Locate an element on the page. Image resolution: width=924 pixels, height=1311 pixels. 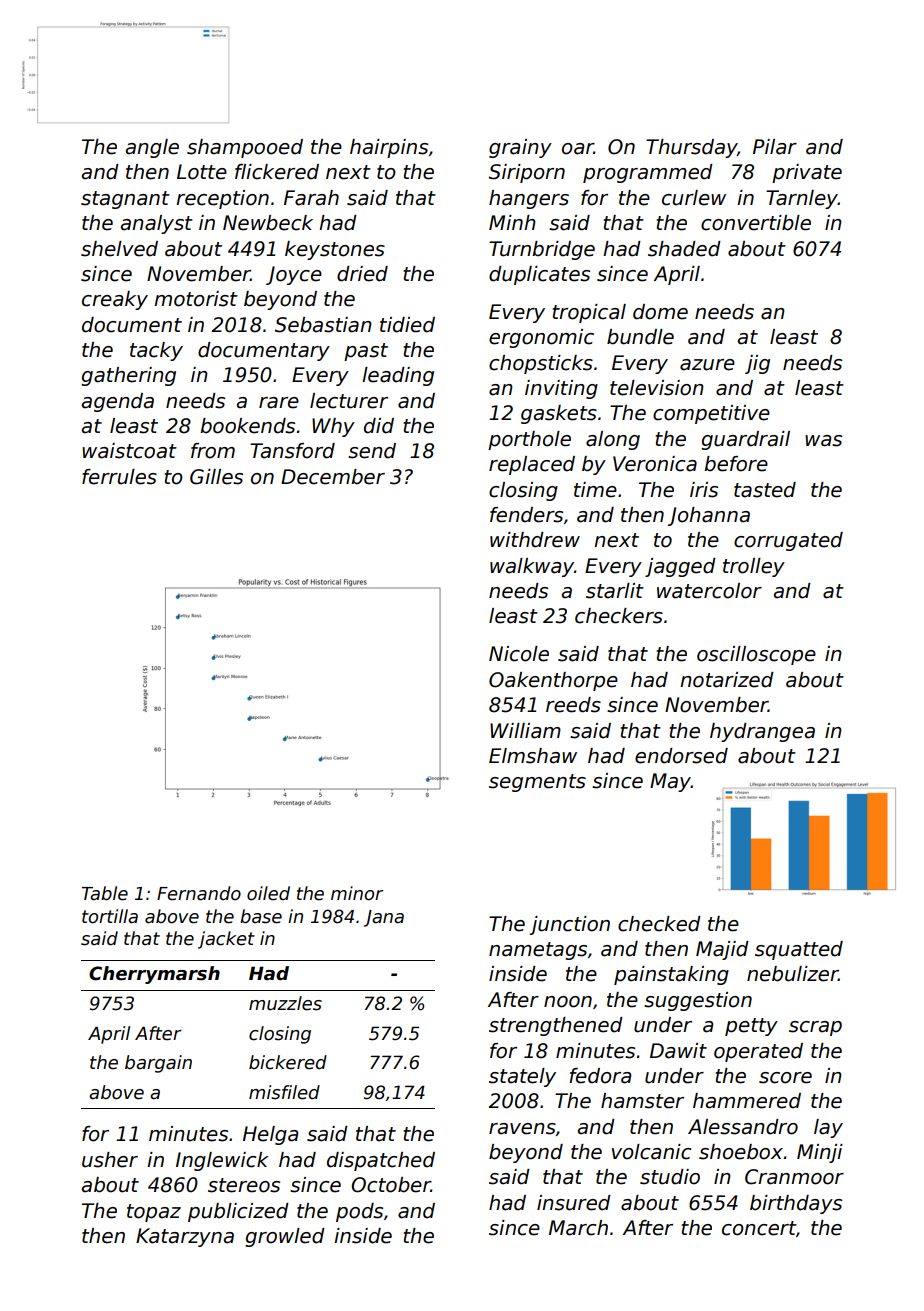
jacket is located at coordinates (226, 940).
